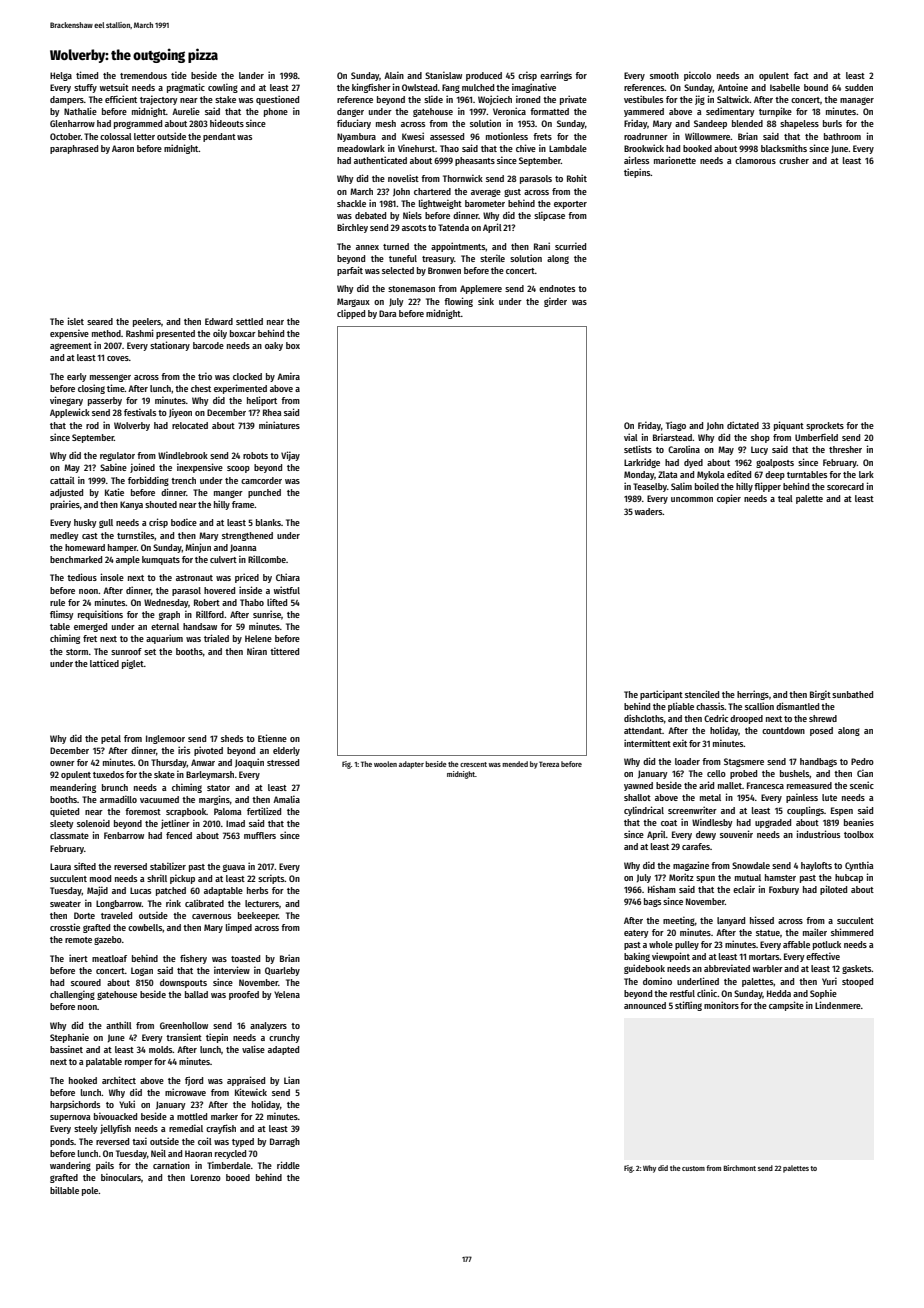 The height and width of the image is (1308, 924). What do you see at coordinates (556, 76) in the image?
I see `earrings` at bounding box center [556, 76].
